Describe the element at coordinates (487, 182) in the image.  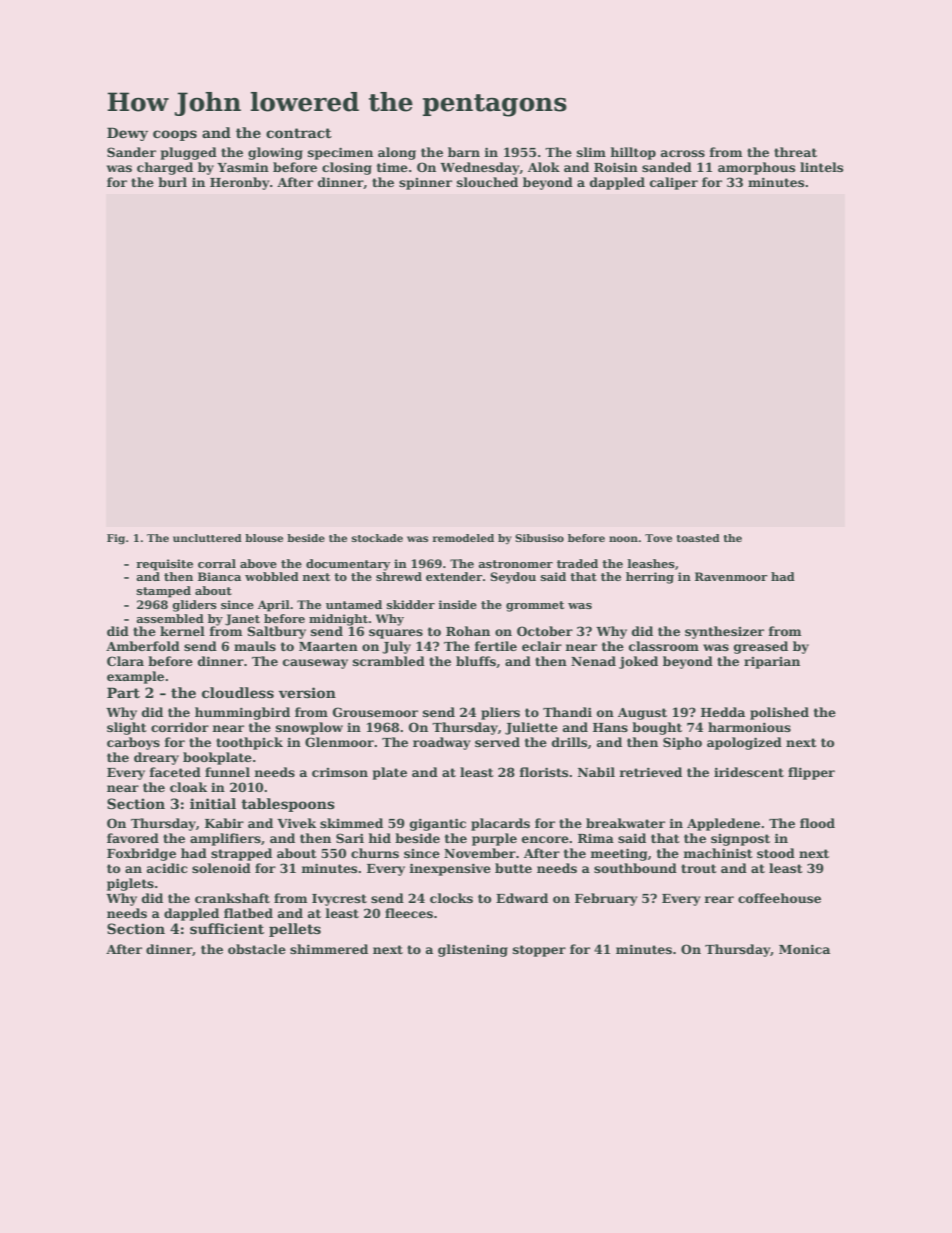
I see `slouched` at that location.
